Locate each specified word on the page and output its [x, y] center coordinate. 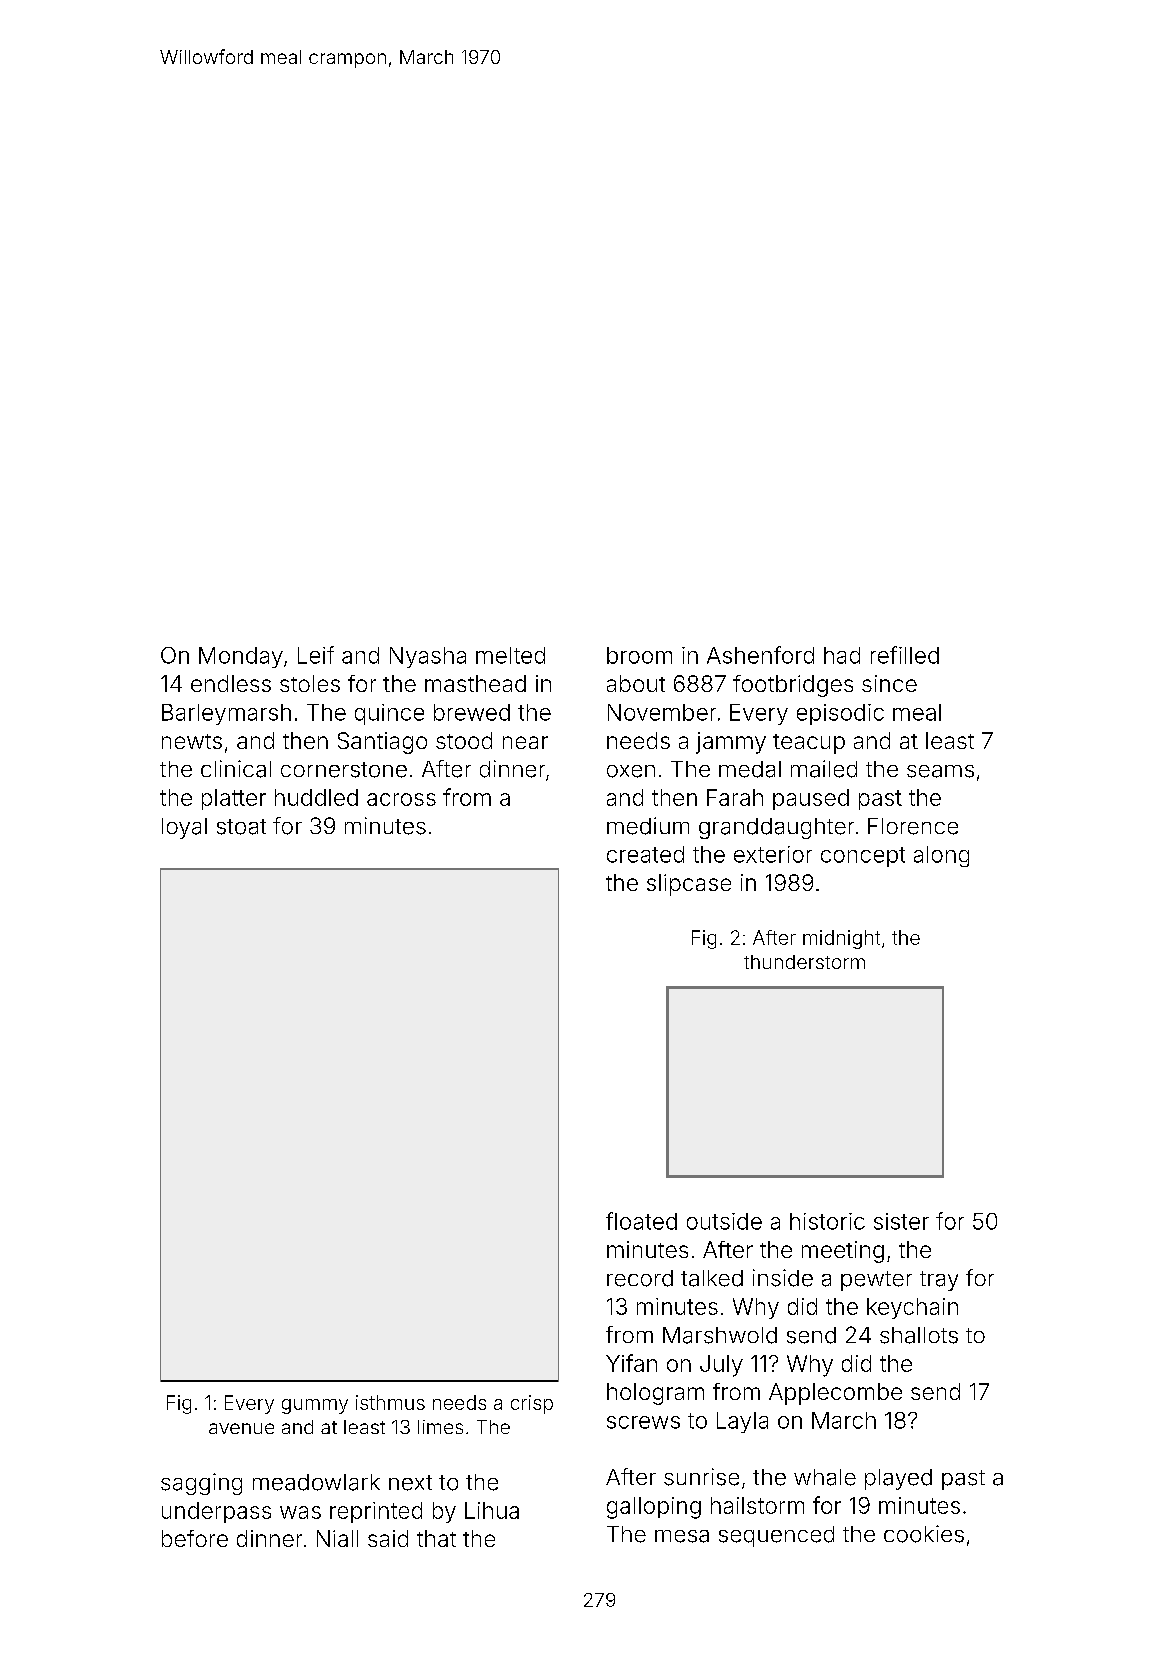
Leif [316, 655]
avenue [241, 1428]
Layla [742, 1422]
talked [712, 1278]
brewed [472, 712]
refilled [905, 655]
